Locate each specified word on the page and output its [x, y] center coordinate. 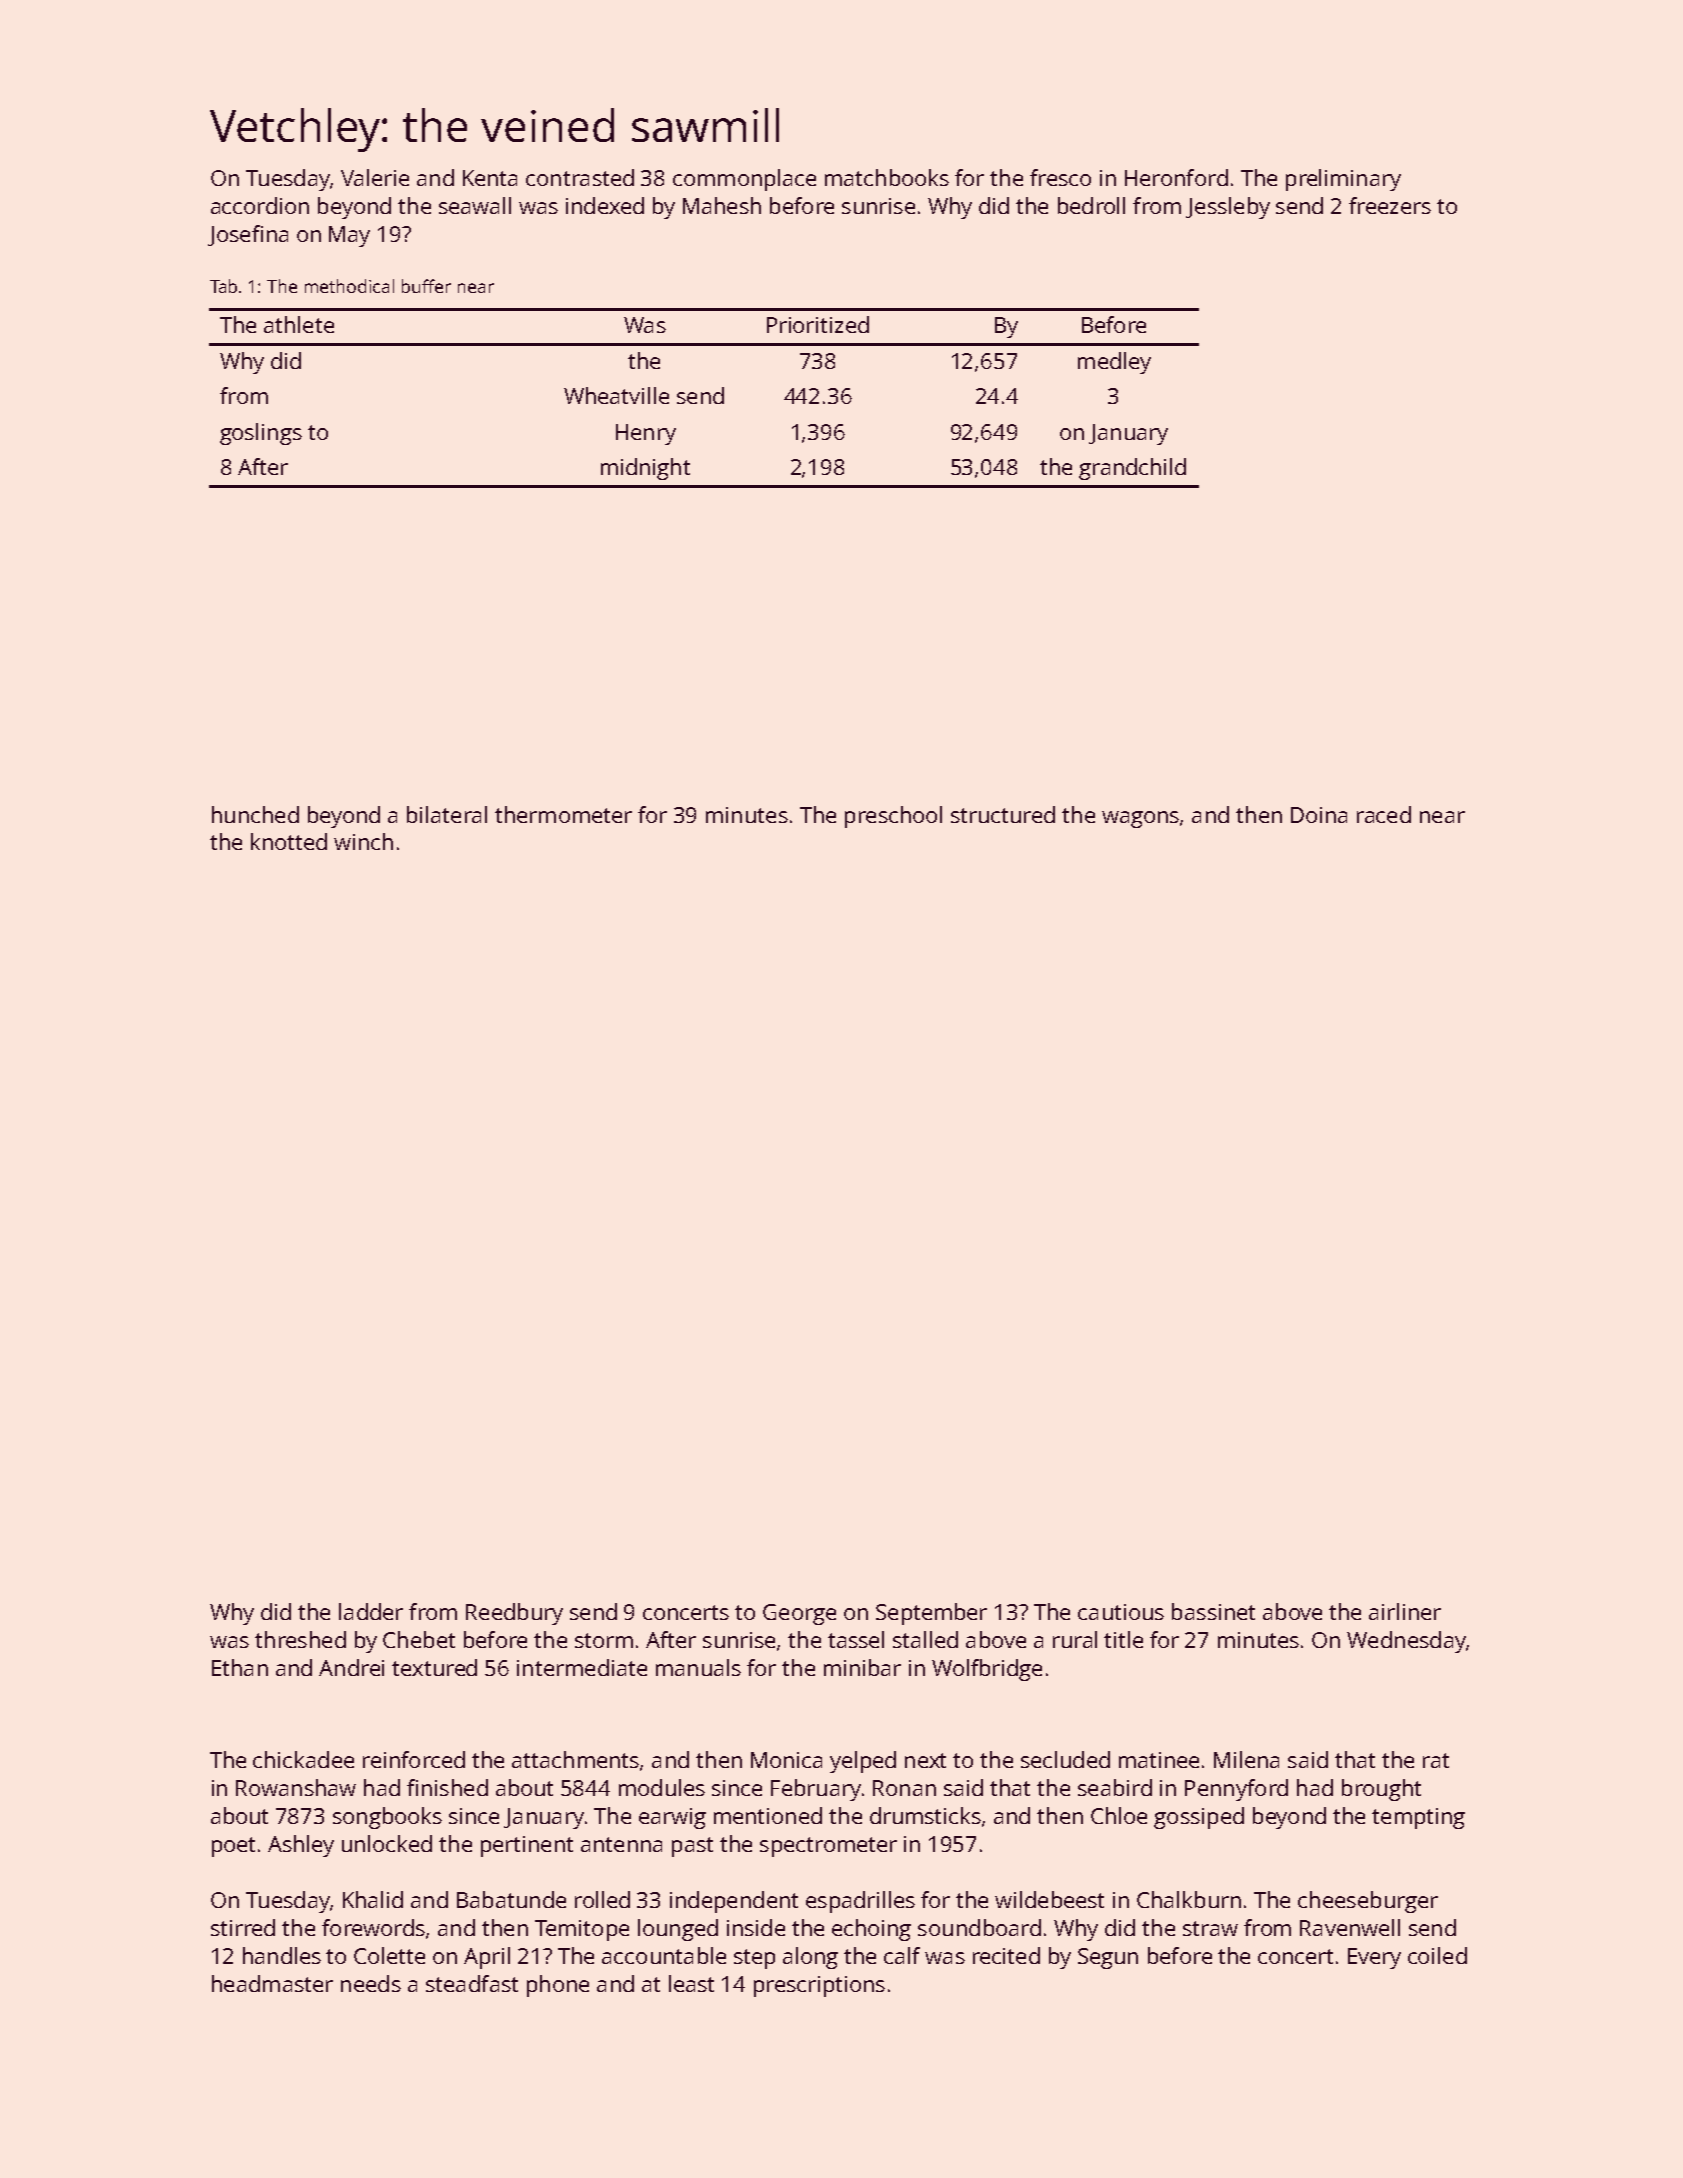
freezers [1390, 205]
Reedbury [514, 1614]
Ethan [240, 1667]
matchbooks [887, 177]
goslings [261, 434]
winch [363, 841]
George [799, 1614]
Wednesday [1406, 1642]
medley [1114, 363]
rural [1075, 1639]
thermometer [563, 814]
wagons [1140, 819]
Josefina [248, 235]
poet [233, 1847]
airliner [1405, 1611]
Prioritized [818, 324]
